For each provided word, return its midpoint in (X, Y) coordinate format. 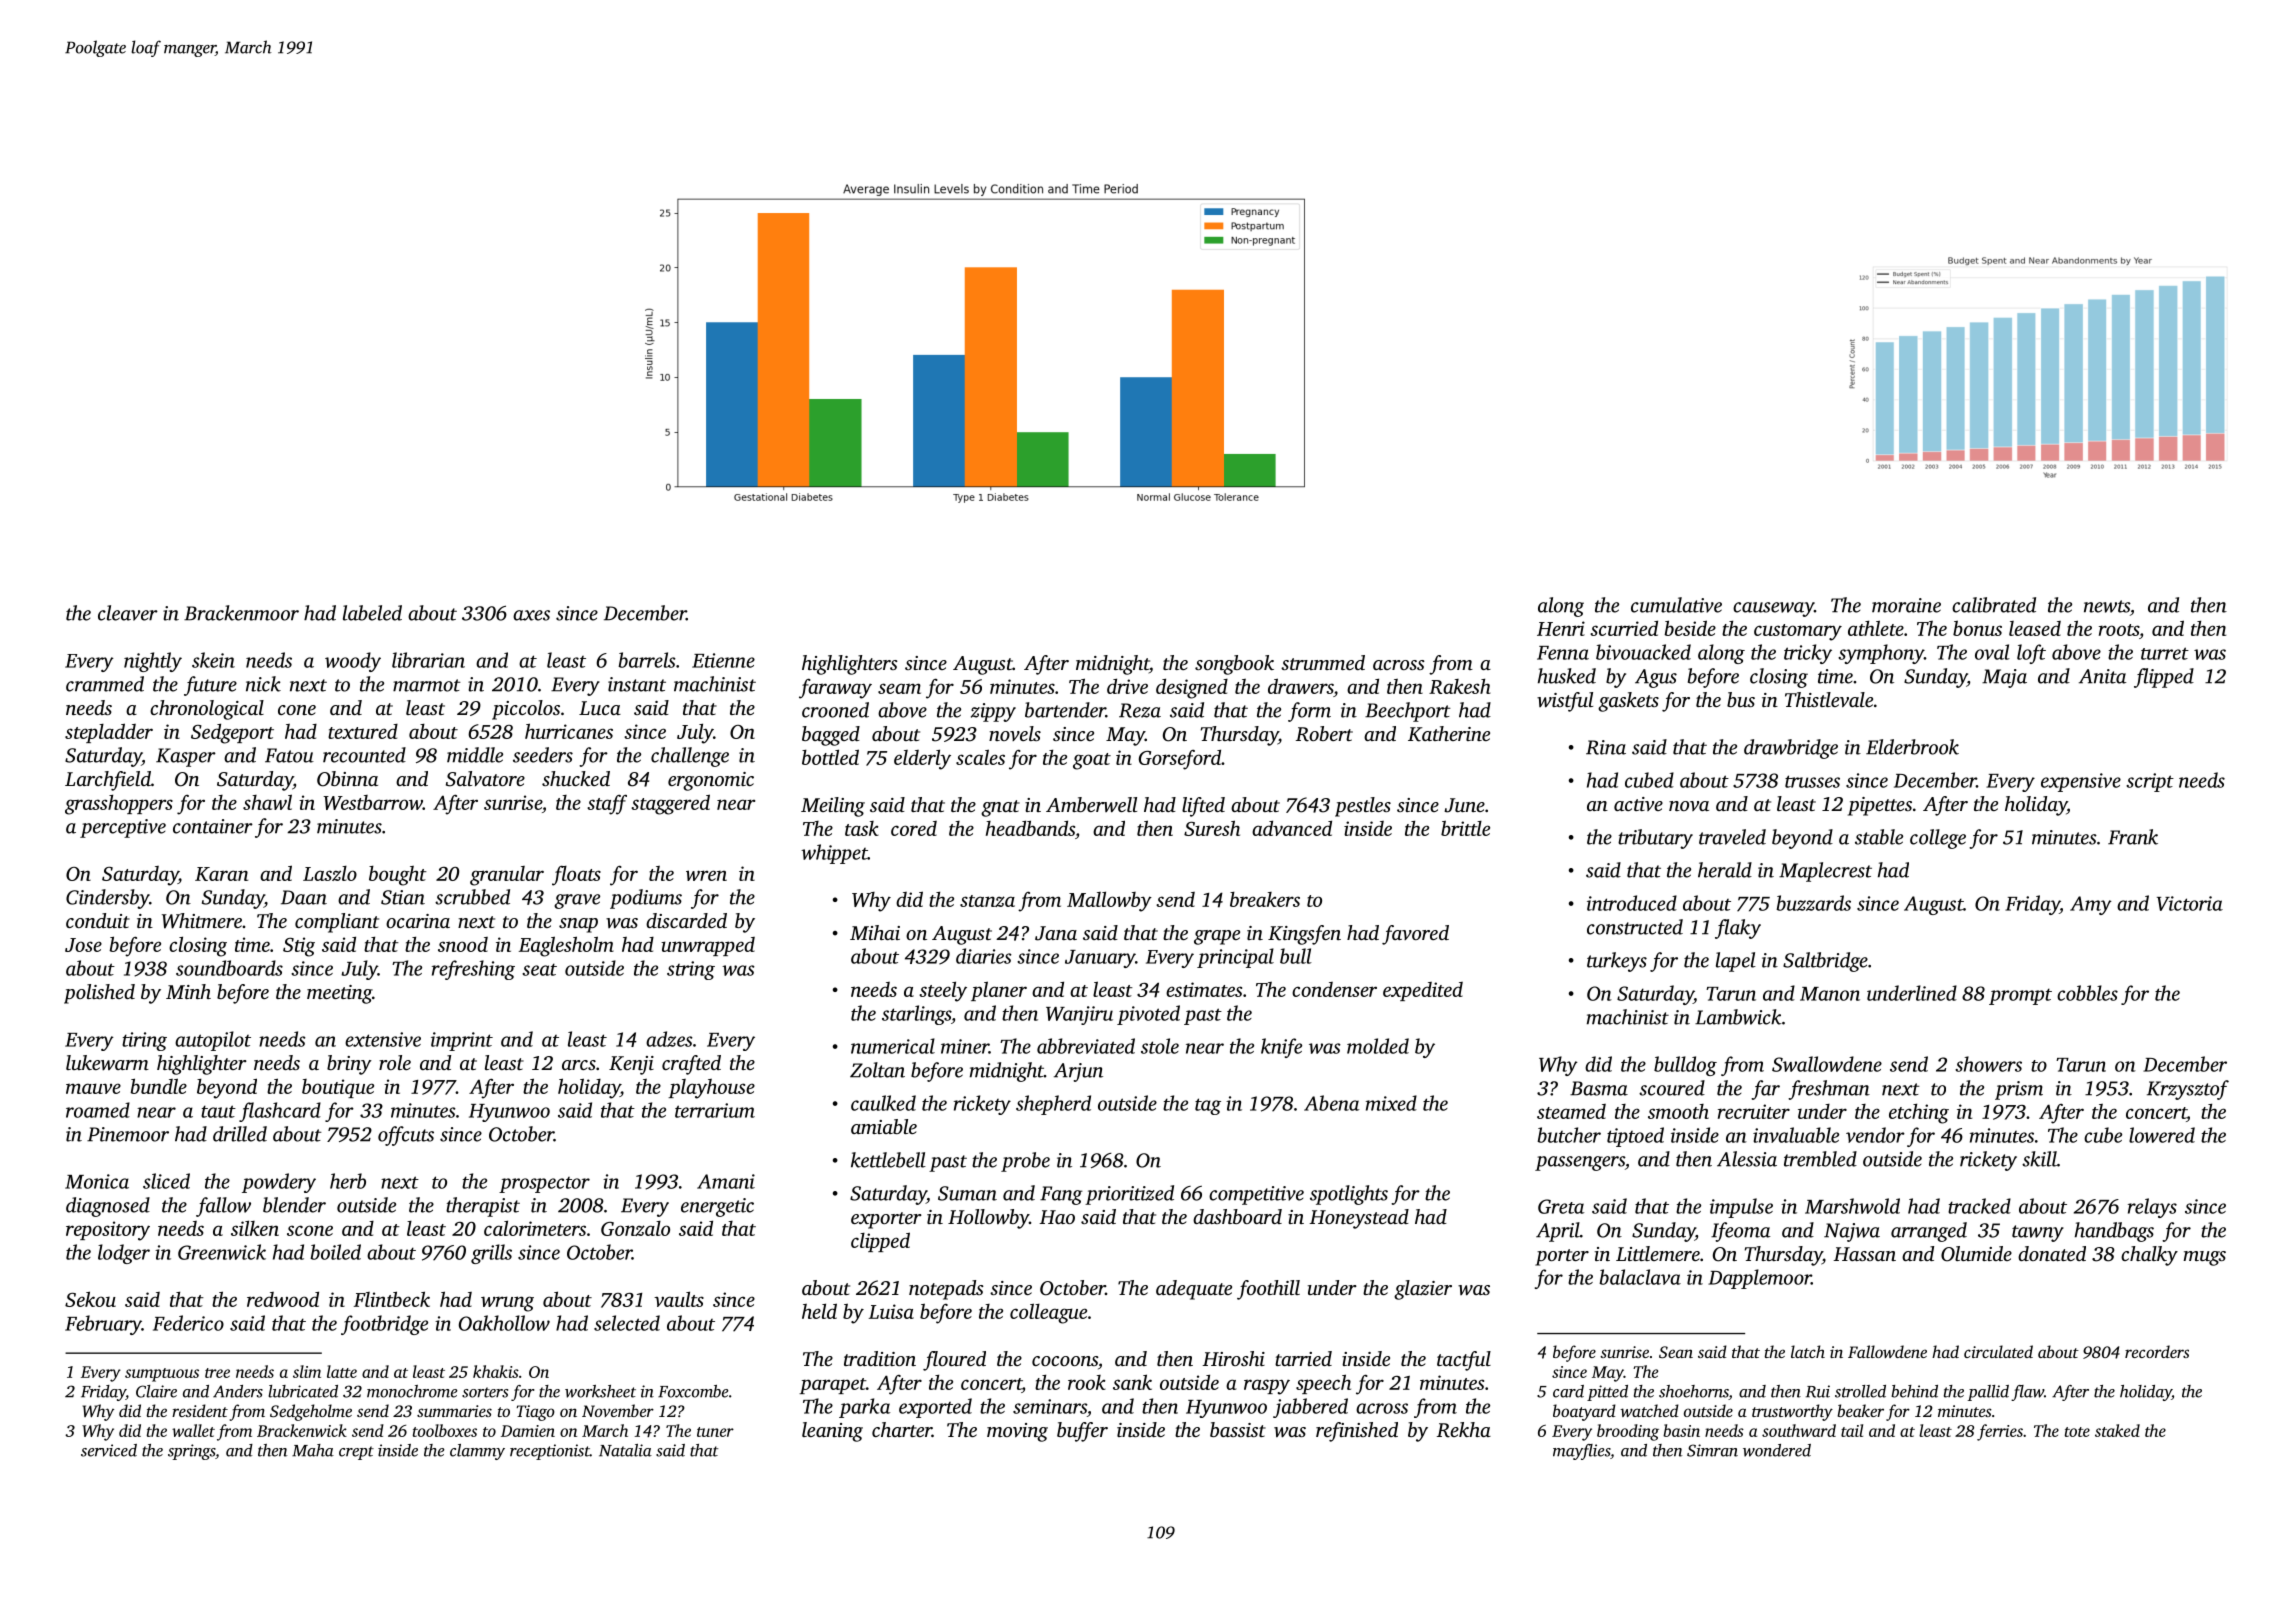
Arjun (1078, 1072)
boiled (335, 1252)
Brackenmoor (241, 613)
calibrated (1994, 605)
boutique (338, 1088)
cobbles (2087, 993)
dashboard (1237, 1216)
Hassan (1864, 1254)
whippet (834, 854)
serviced (109, 1450)
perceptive (123, 828)
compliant (337, 923)
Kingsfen (1304, 935)
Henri (1561, 628)
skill (2039, 1159)
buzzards (1813, 903)
